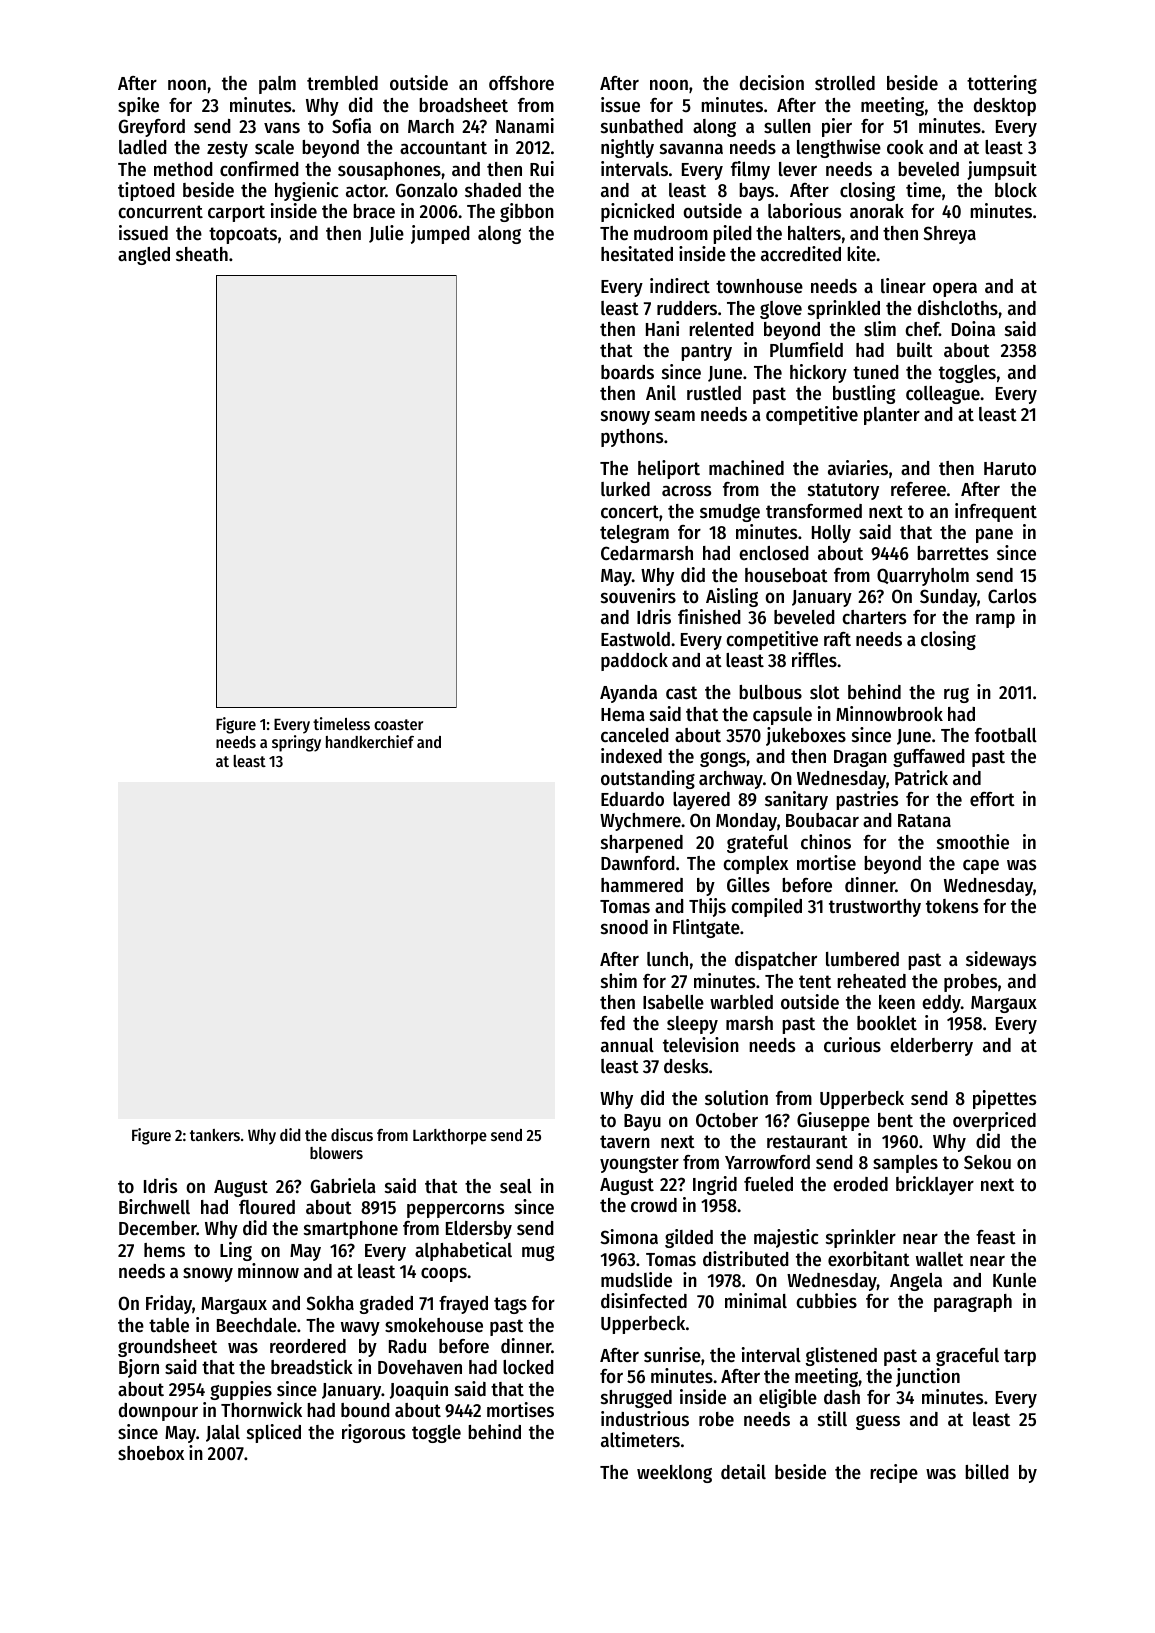  What do you see at coordinates (876, 372) in the screenshot?
I see `tuned` at bounding box center [876, 372].
